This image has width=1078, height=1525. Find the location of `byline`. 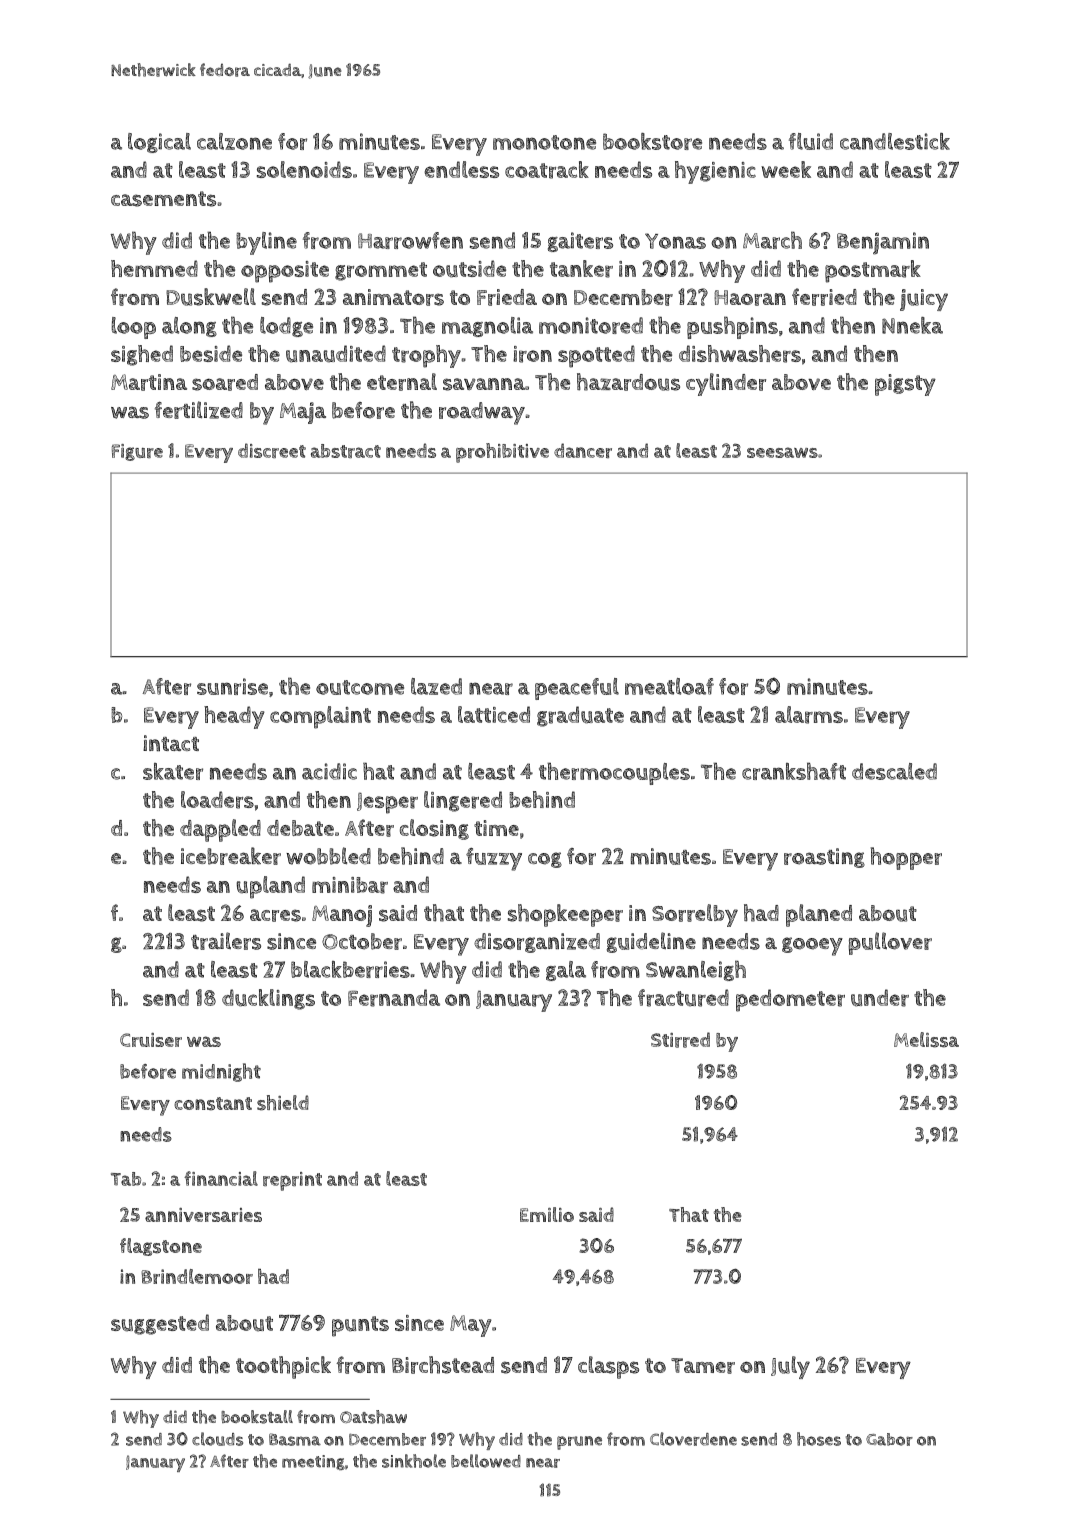

byline is located at coordinates (266, 243).
